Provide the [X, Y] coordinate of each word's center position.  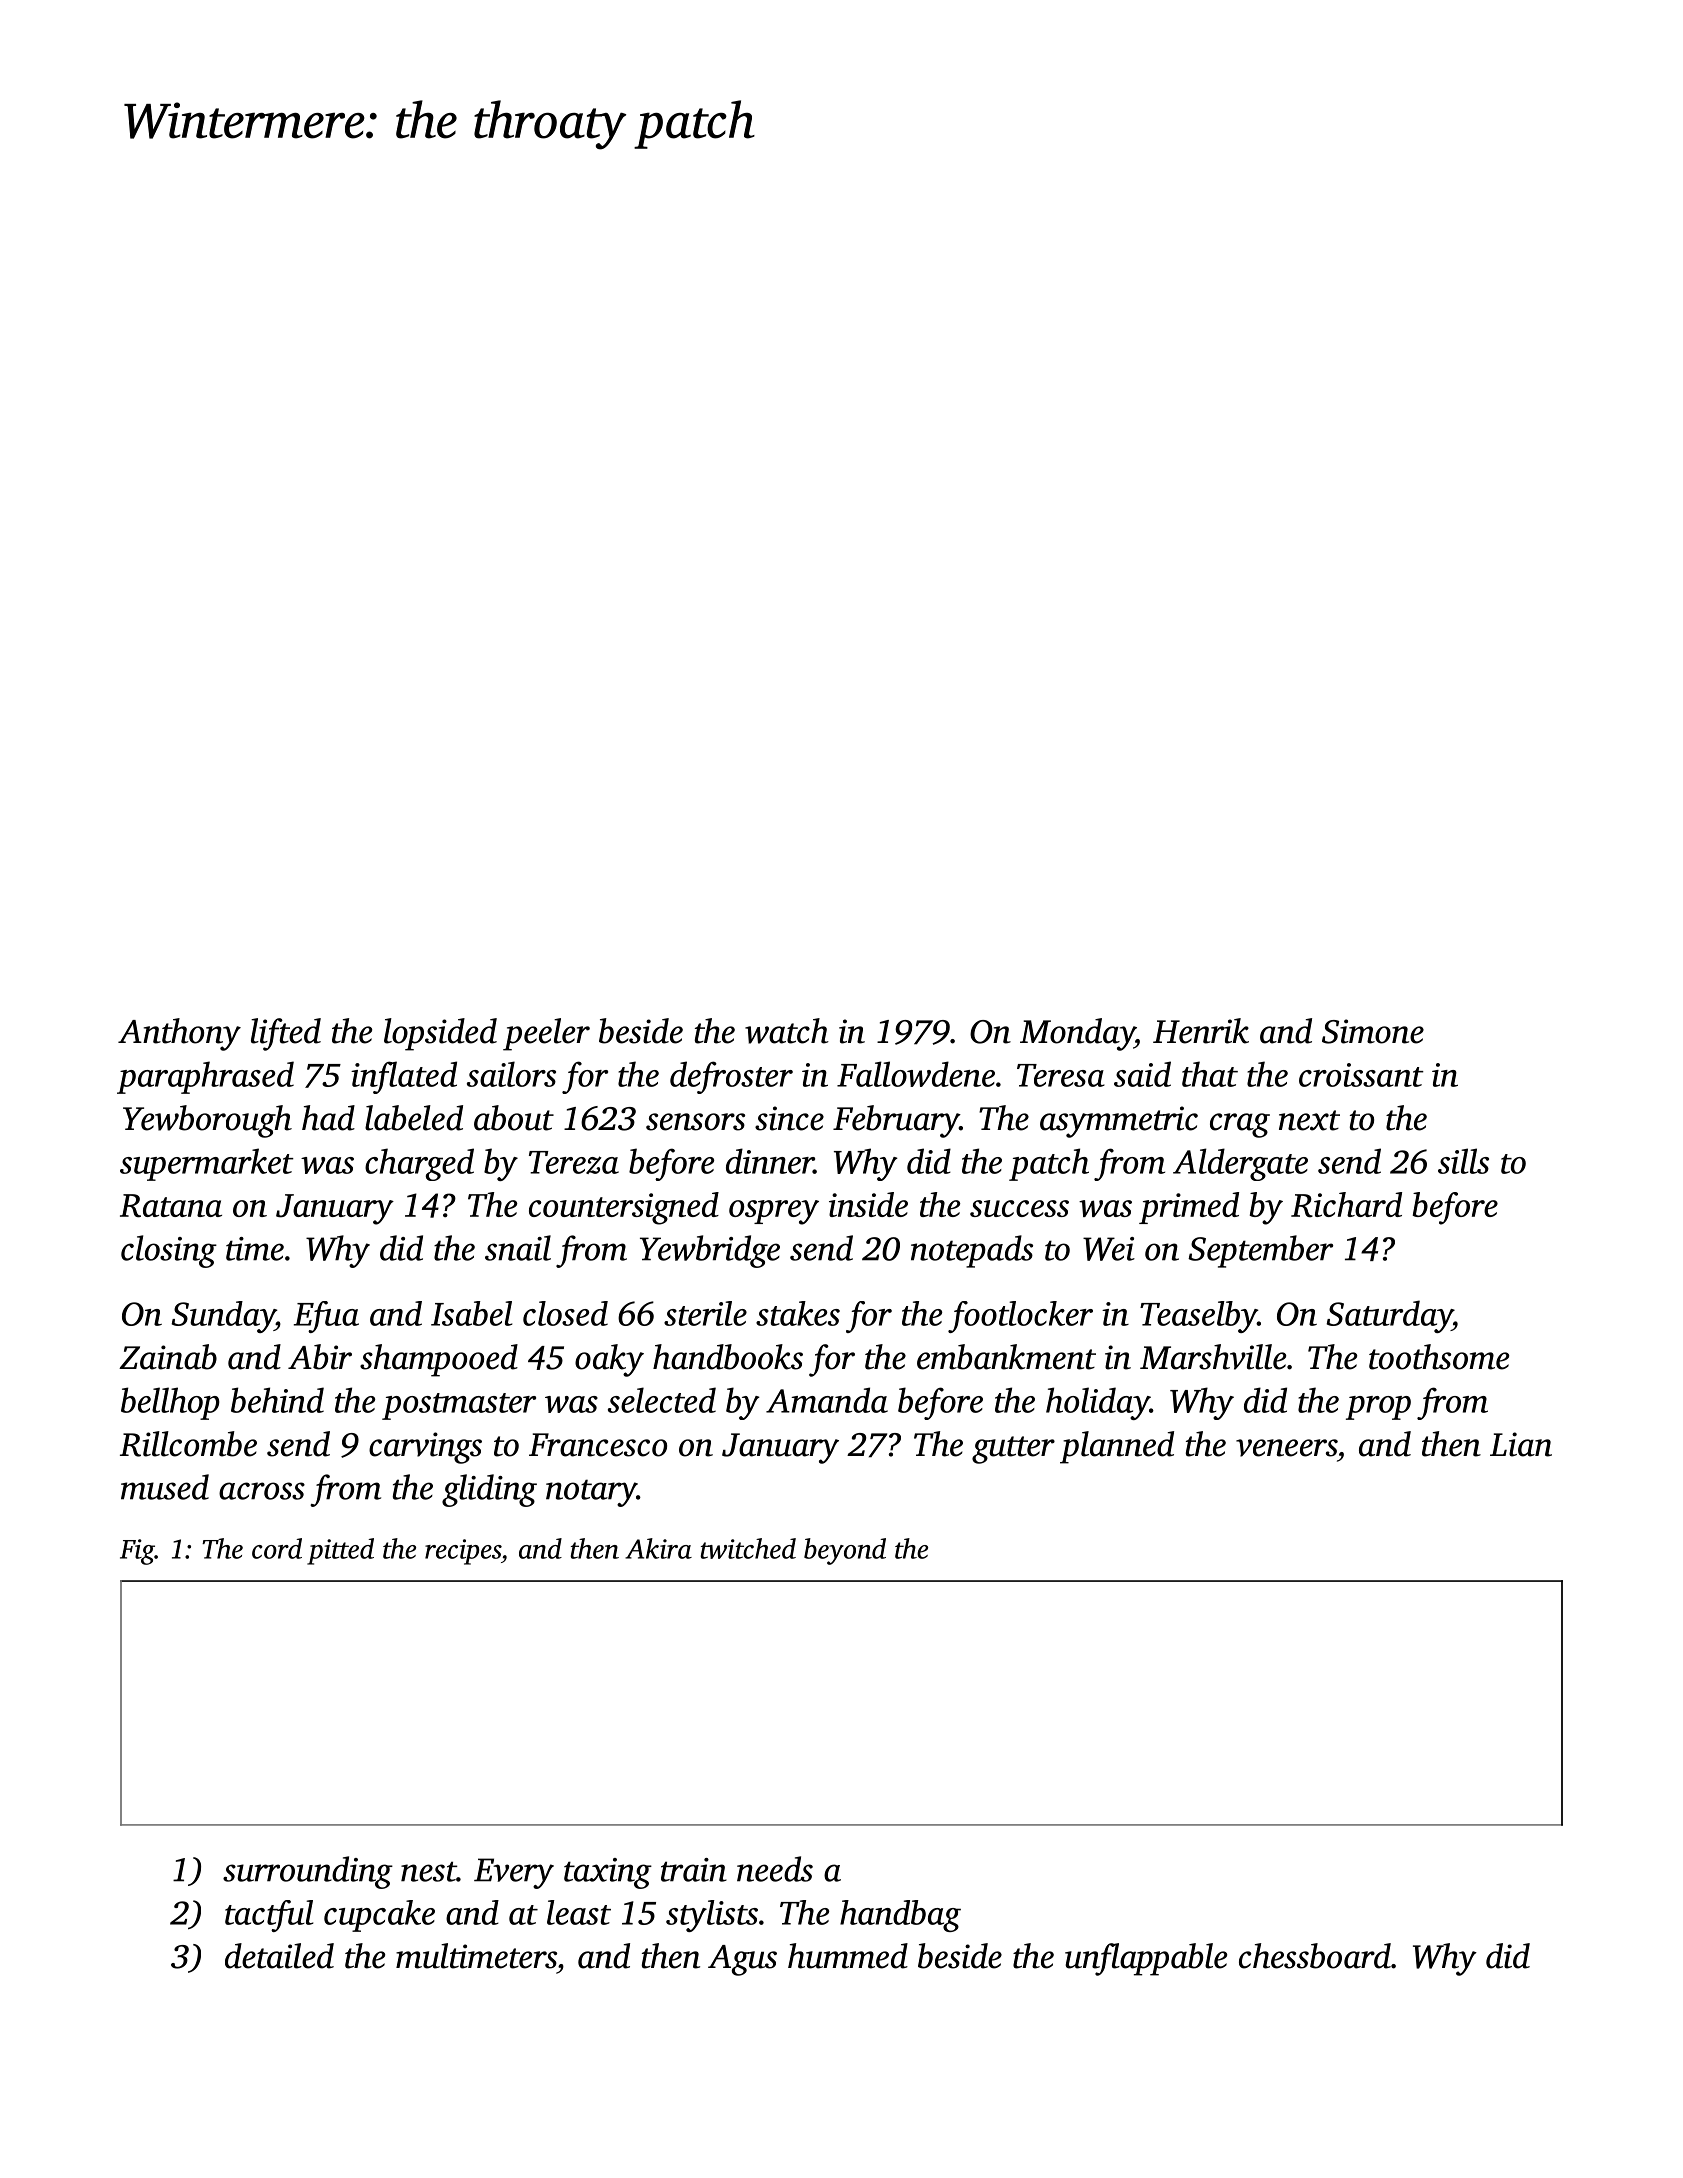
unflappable [1146, 1959]
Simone [1373, 1031]
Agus [742, 1960]
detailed [279, 1956]
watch [787, 1031]
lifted [286, 1034]
